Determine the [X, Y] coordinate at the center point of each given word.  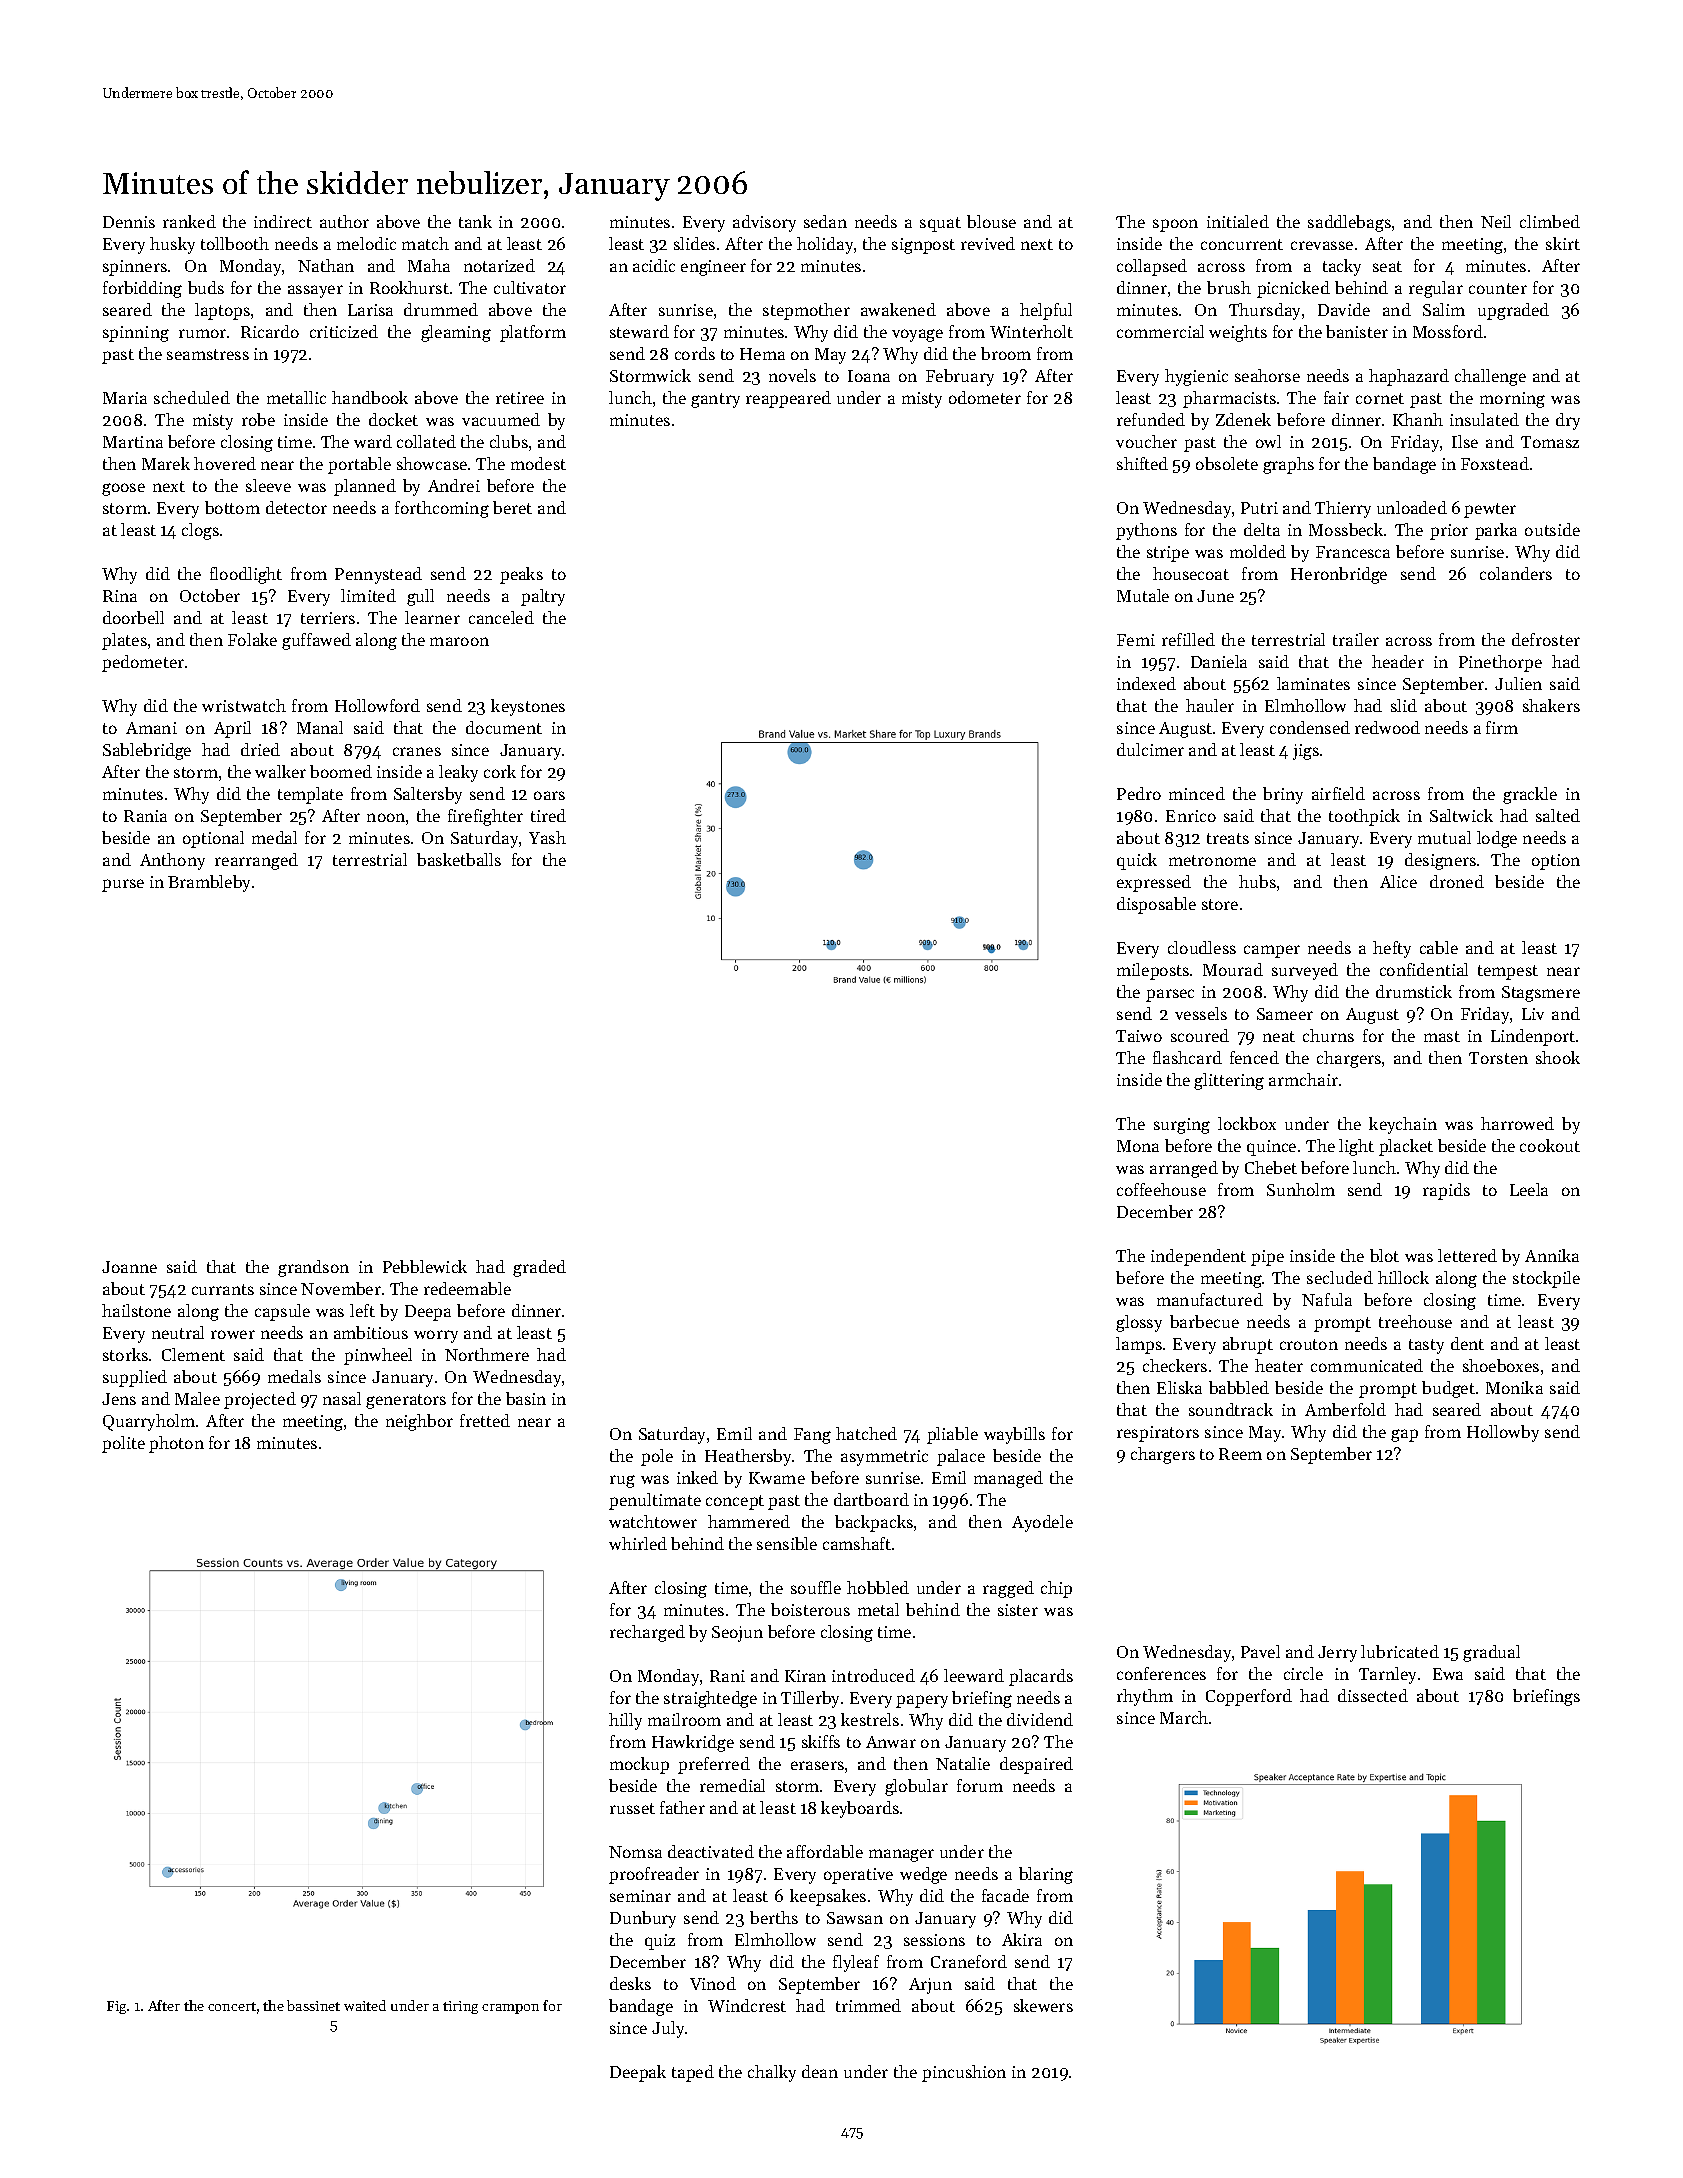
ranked [189, 221]
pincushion [964, 2073]
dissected [1373, 1695]
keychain [1403, 1125]
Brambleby [209, 883]
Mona [1138, 1146]
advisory [764, 223]
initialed [1238, 221]
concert [232, 2006]
